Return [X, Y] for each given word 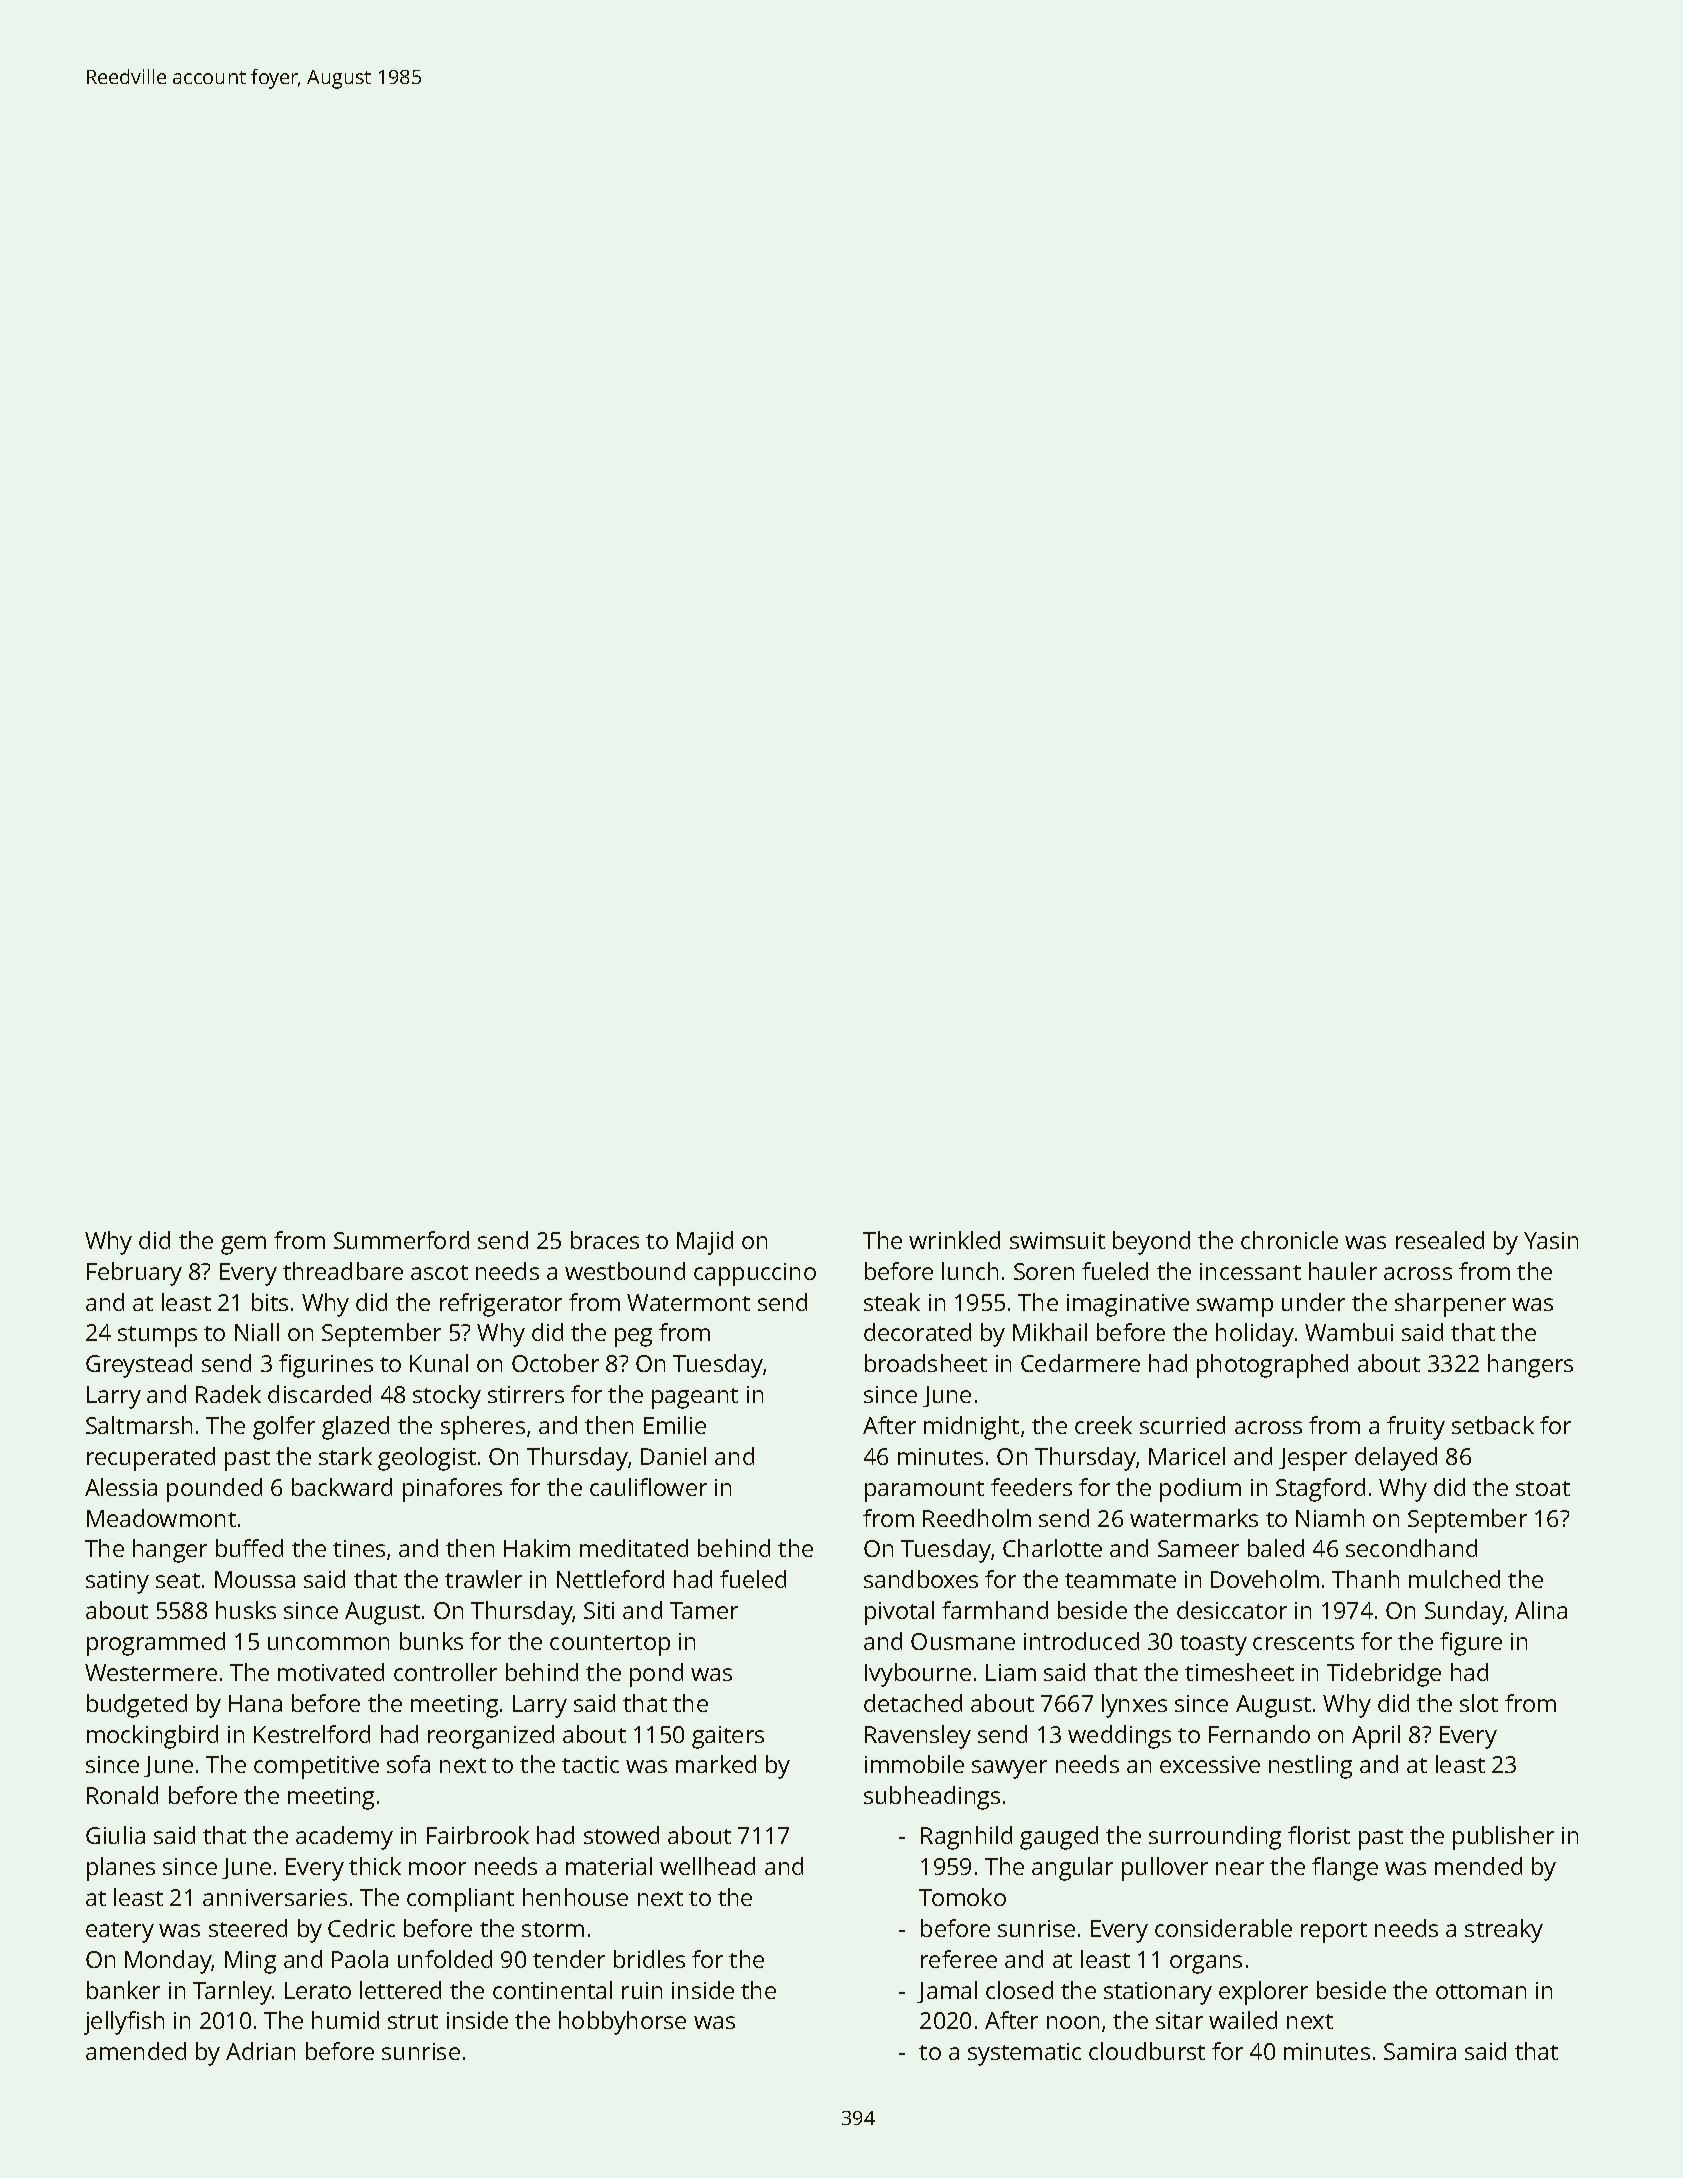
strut [413, 2021]
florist [1319, 1835]
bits [270, 1302]
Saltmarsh [139, 1425]
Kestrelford [312, 1734]
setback [1493, 1425]
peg [633, 1337]
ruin [642, 1990]
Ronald [122, 1795]
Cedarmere [1080, 1363]
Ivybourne [918, 1675]
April [1376, 1737]
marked [716, 1764]
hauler [1343, 1271]
